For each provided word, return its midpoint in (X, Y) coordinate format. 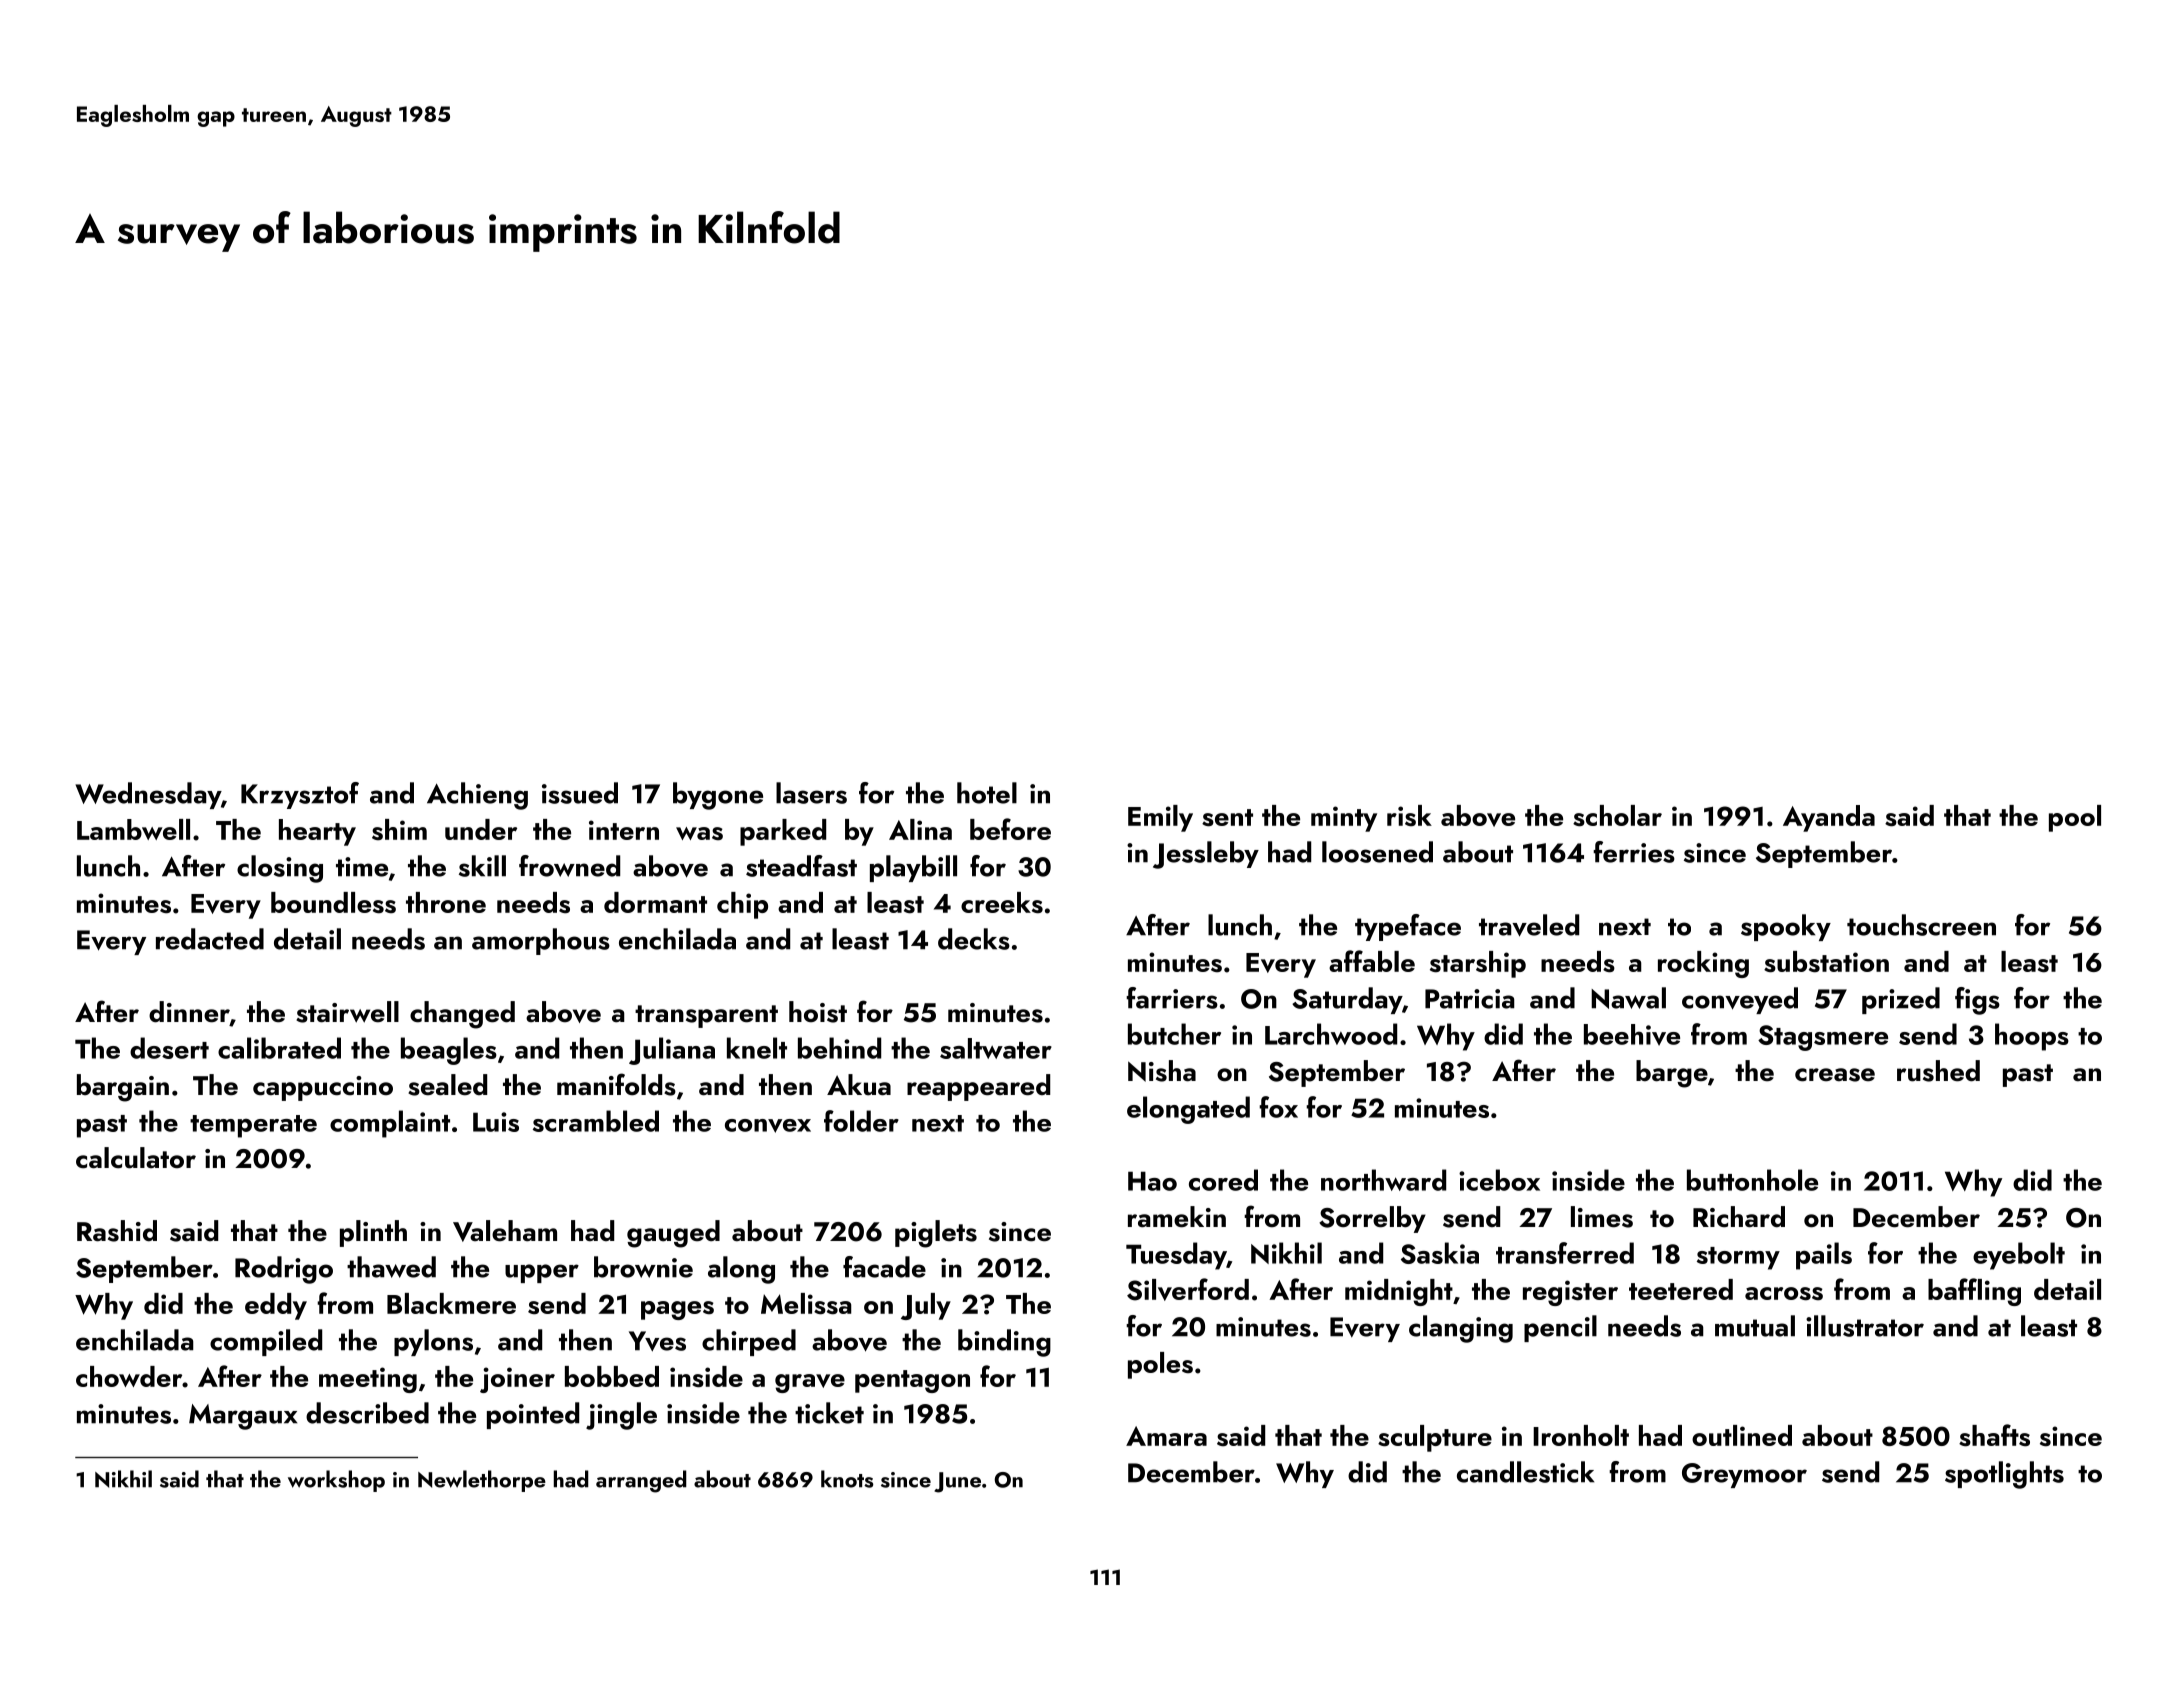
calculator (136, 1158)
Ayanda (1829, 818)
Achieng (477, 796)
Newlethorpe (482, 1481)
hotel (987, 793)
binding (1004, 1343)
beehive (1632, 1035)
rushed (1938, 1071)
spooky (1786, 927)
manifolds (616, 1084)
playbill (913, 868)
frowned (569, 866)
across (1784, 1294)
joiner (517, 1380)
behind (839, 1048)
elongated (1188, 1110)
